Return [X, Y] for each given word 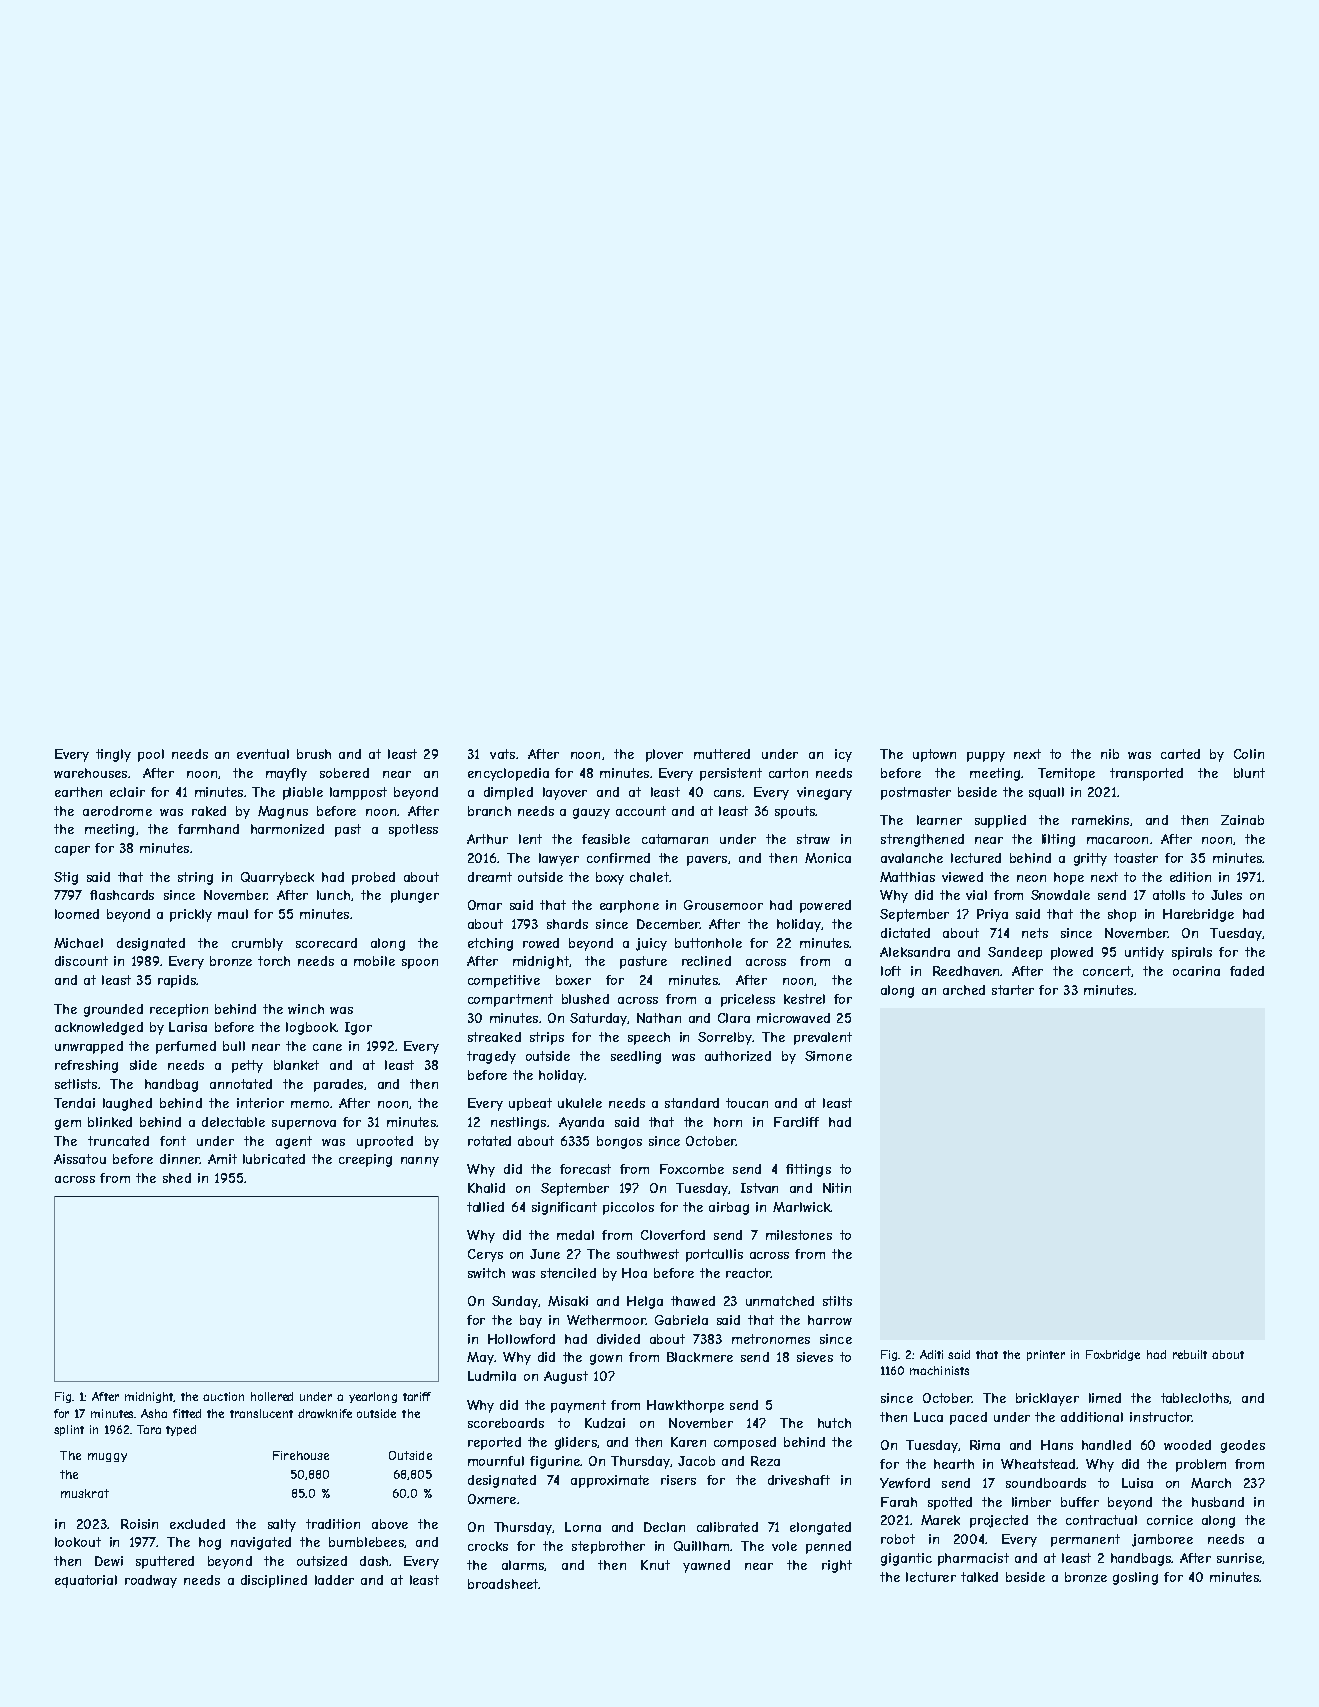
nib [1110, 754]
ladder [334, 1580]
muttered [722, 754]
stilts [837, 1301]
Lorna [583, 1527]
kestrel [804, 999]
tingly [113, 755]
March [1211, 1483]
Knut [655, 1565]
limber [1031, 1502]
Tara [149, 1429]
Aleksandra [915, 952]
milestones [799, 1235]
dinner [180, 1159]
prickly [191, 915]
